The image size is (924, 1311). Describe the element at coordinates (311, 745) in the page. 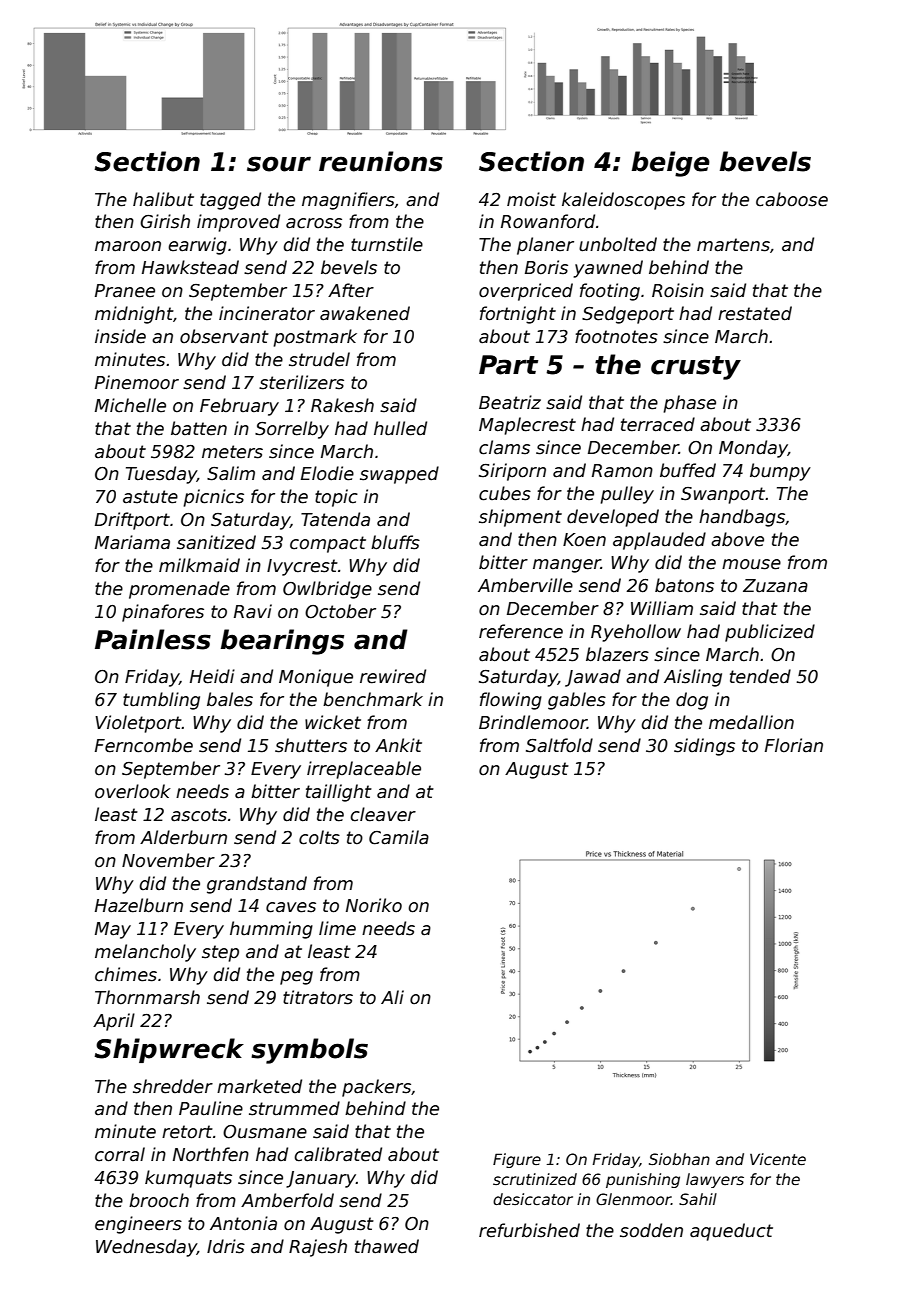

I see `shutters` at that location.
